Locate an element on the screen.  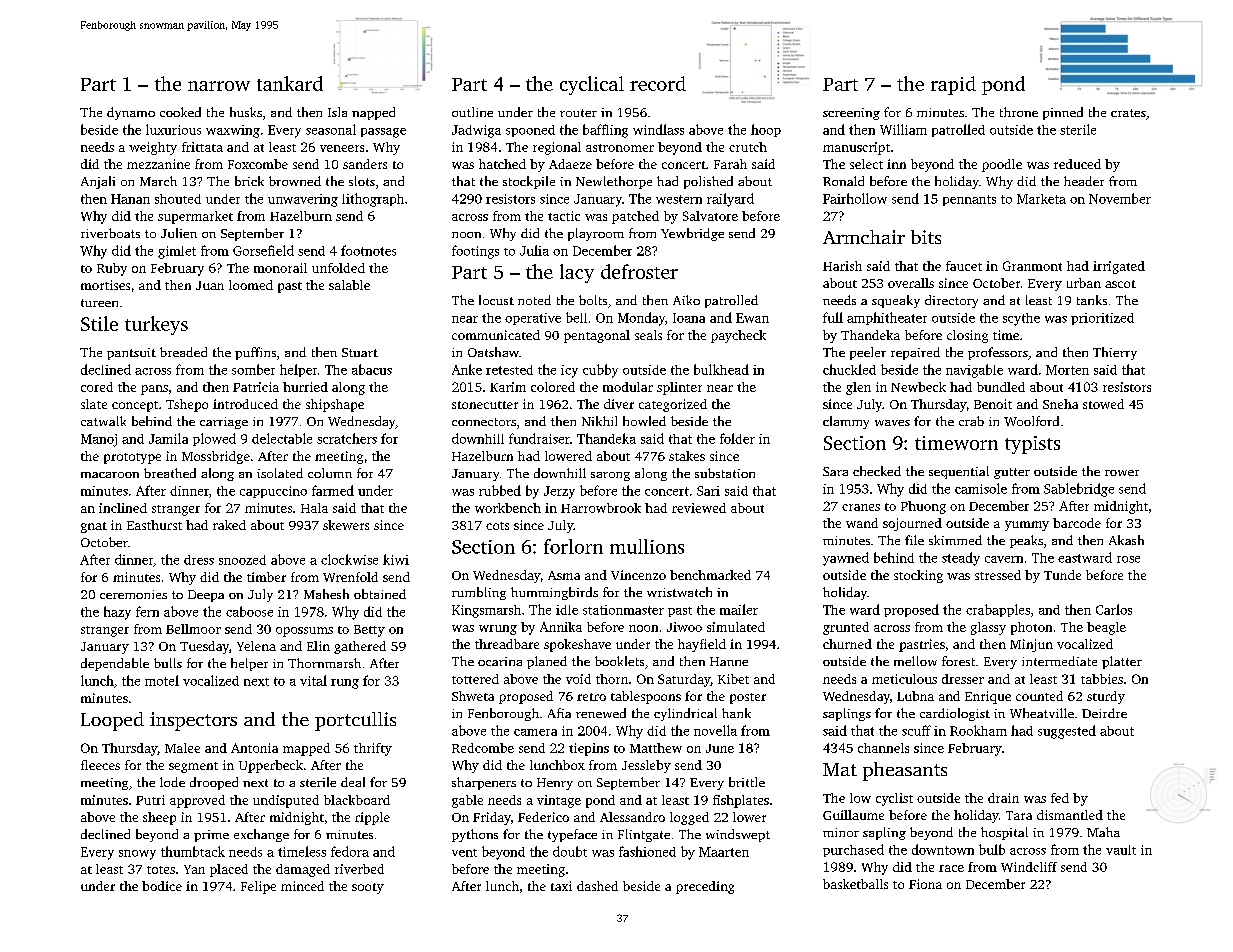
camisole is located at coordinates (981, 488).
